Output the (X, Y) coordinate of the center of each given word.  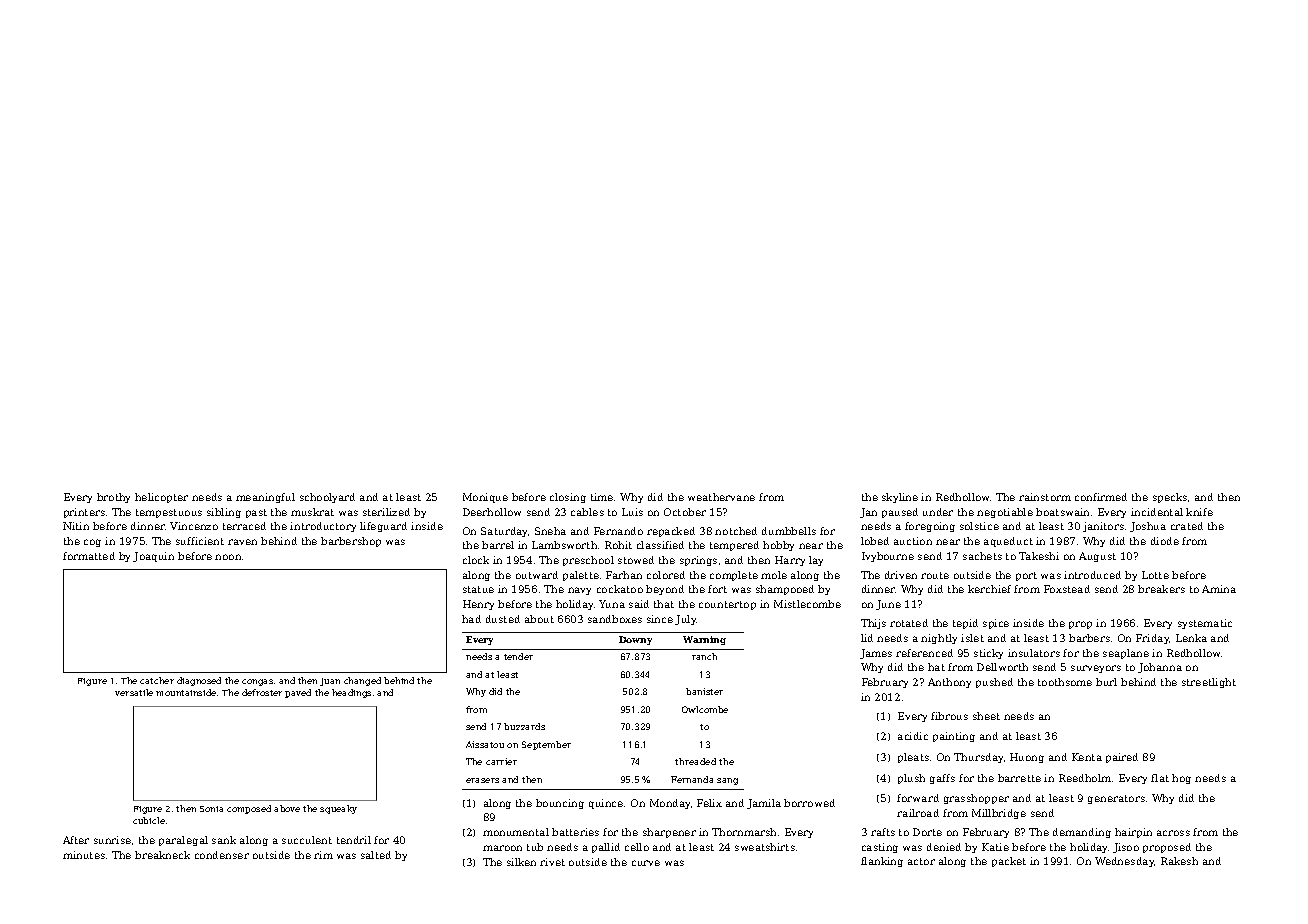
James (876, 654)
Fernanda (692, 779)
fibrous (949, 716)
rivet (552, 862)
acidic (913, 736)
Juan (330, 682)
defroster (262, 692)
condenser (222, 855)
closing (568, 498)
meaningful (265, 498)
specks (1170, 498)
